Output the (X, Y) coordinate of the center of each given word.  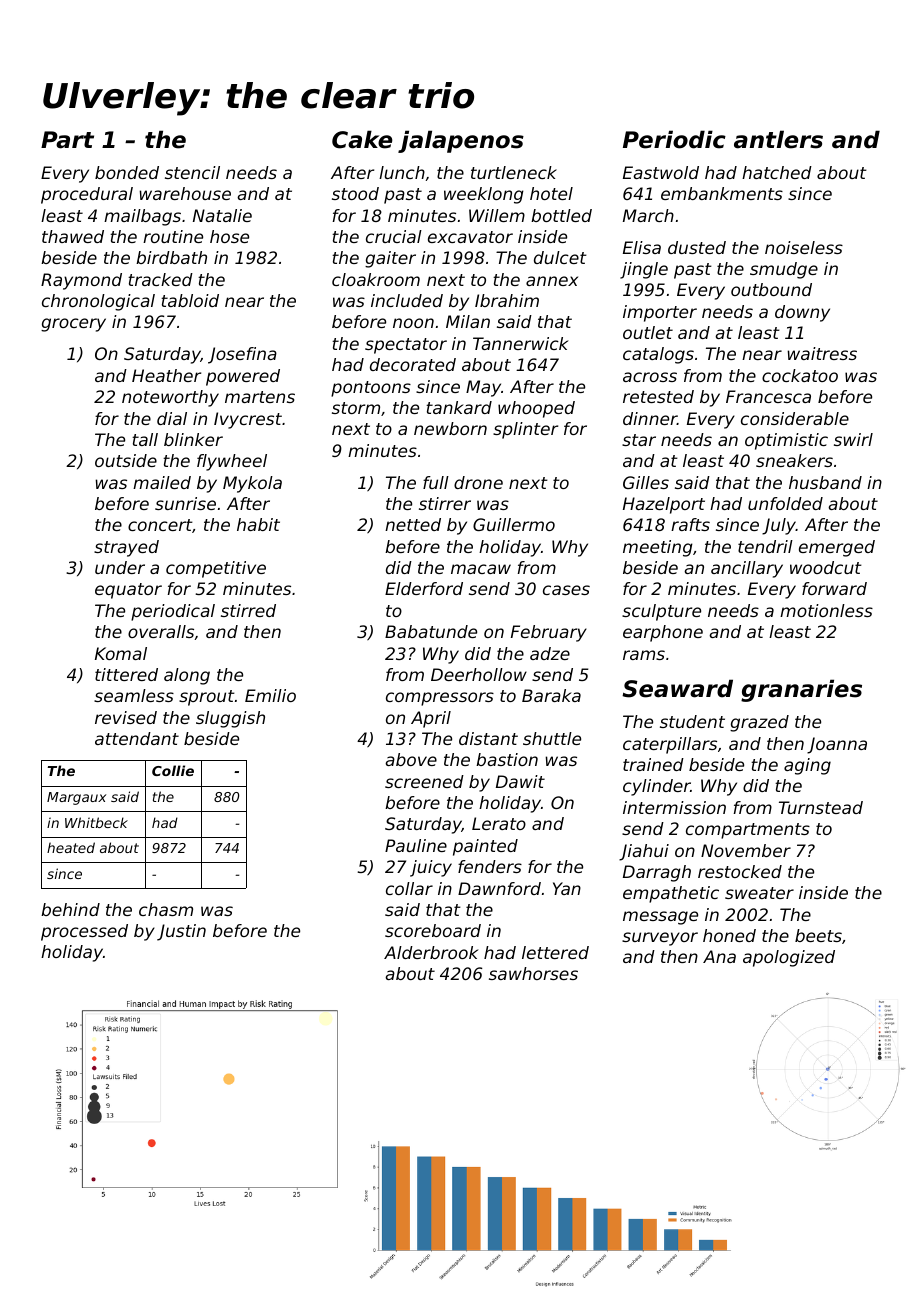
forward (834, 588)
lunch (402, 172)
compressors (440, 699)
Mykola (252, 484)
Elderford (424, 588)
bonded (127, 172)
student (692, 721)
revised (126, 717)
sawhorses (533, 973)
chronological (98, 302)
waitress (822, 353)
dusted (697, 247)
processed (84, 932)
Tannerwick (520, 343)
